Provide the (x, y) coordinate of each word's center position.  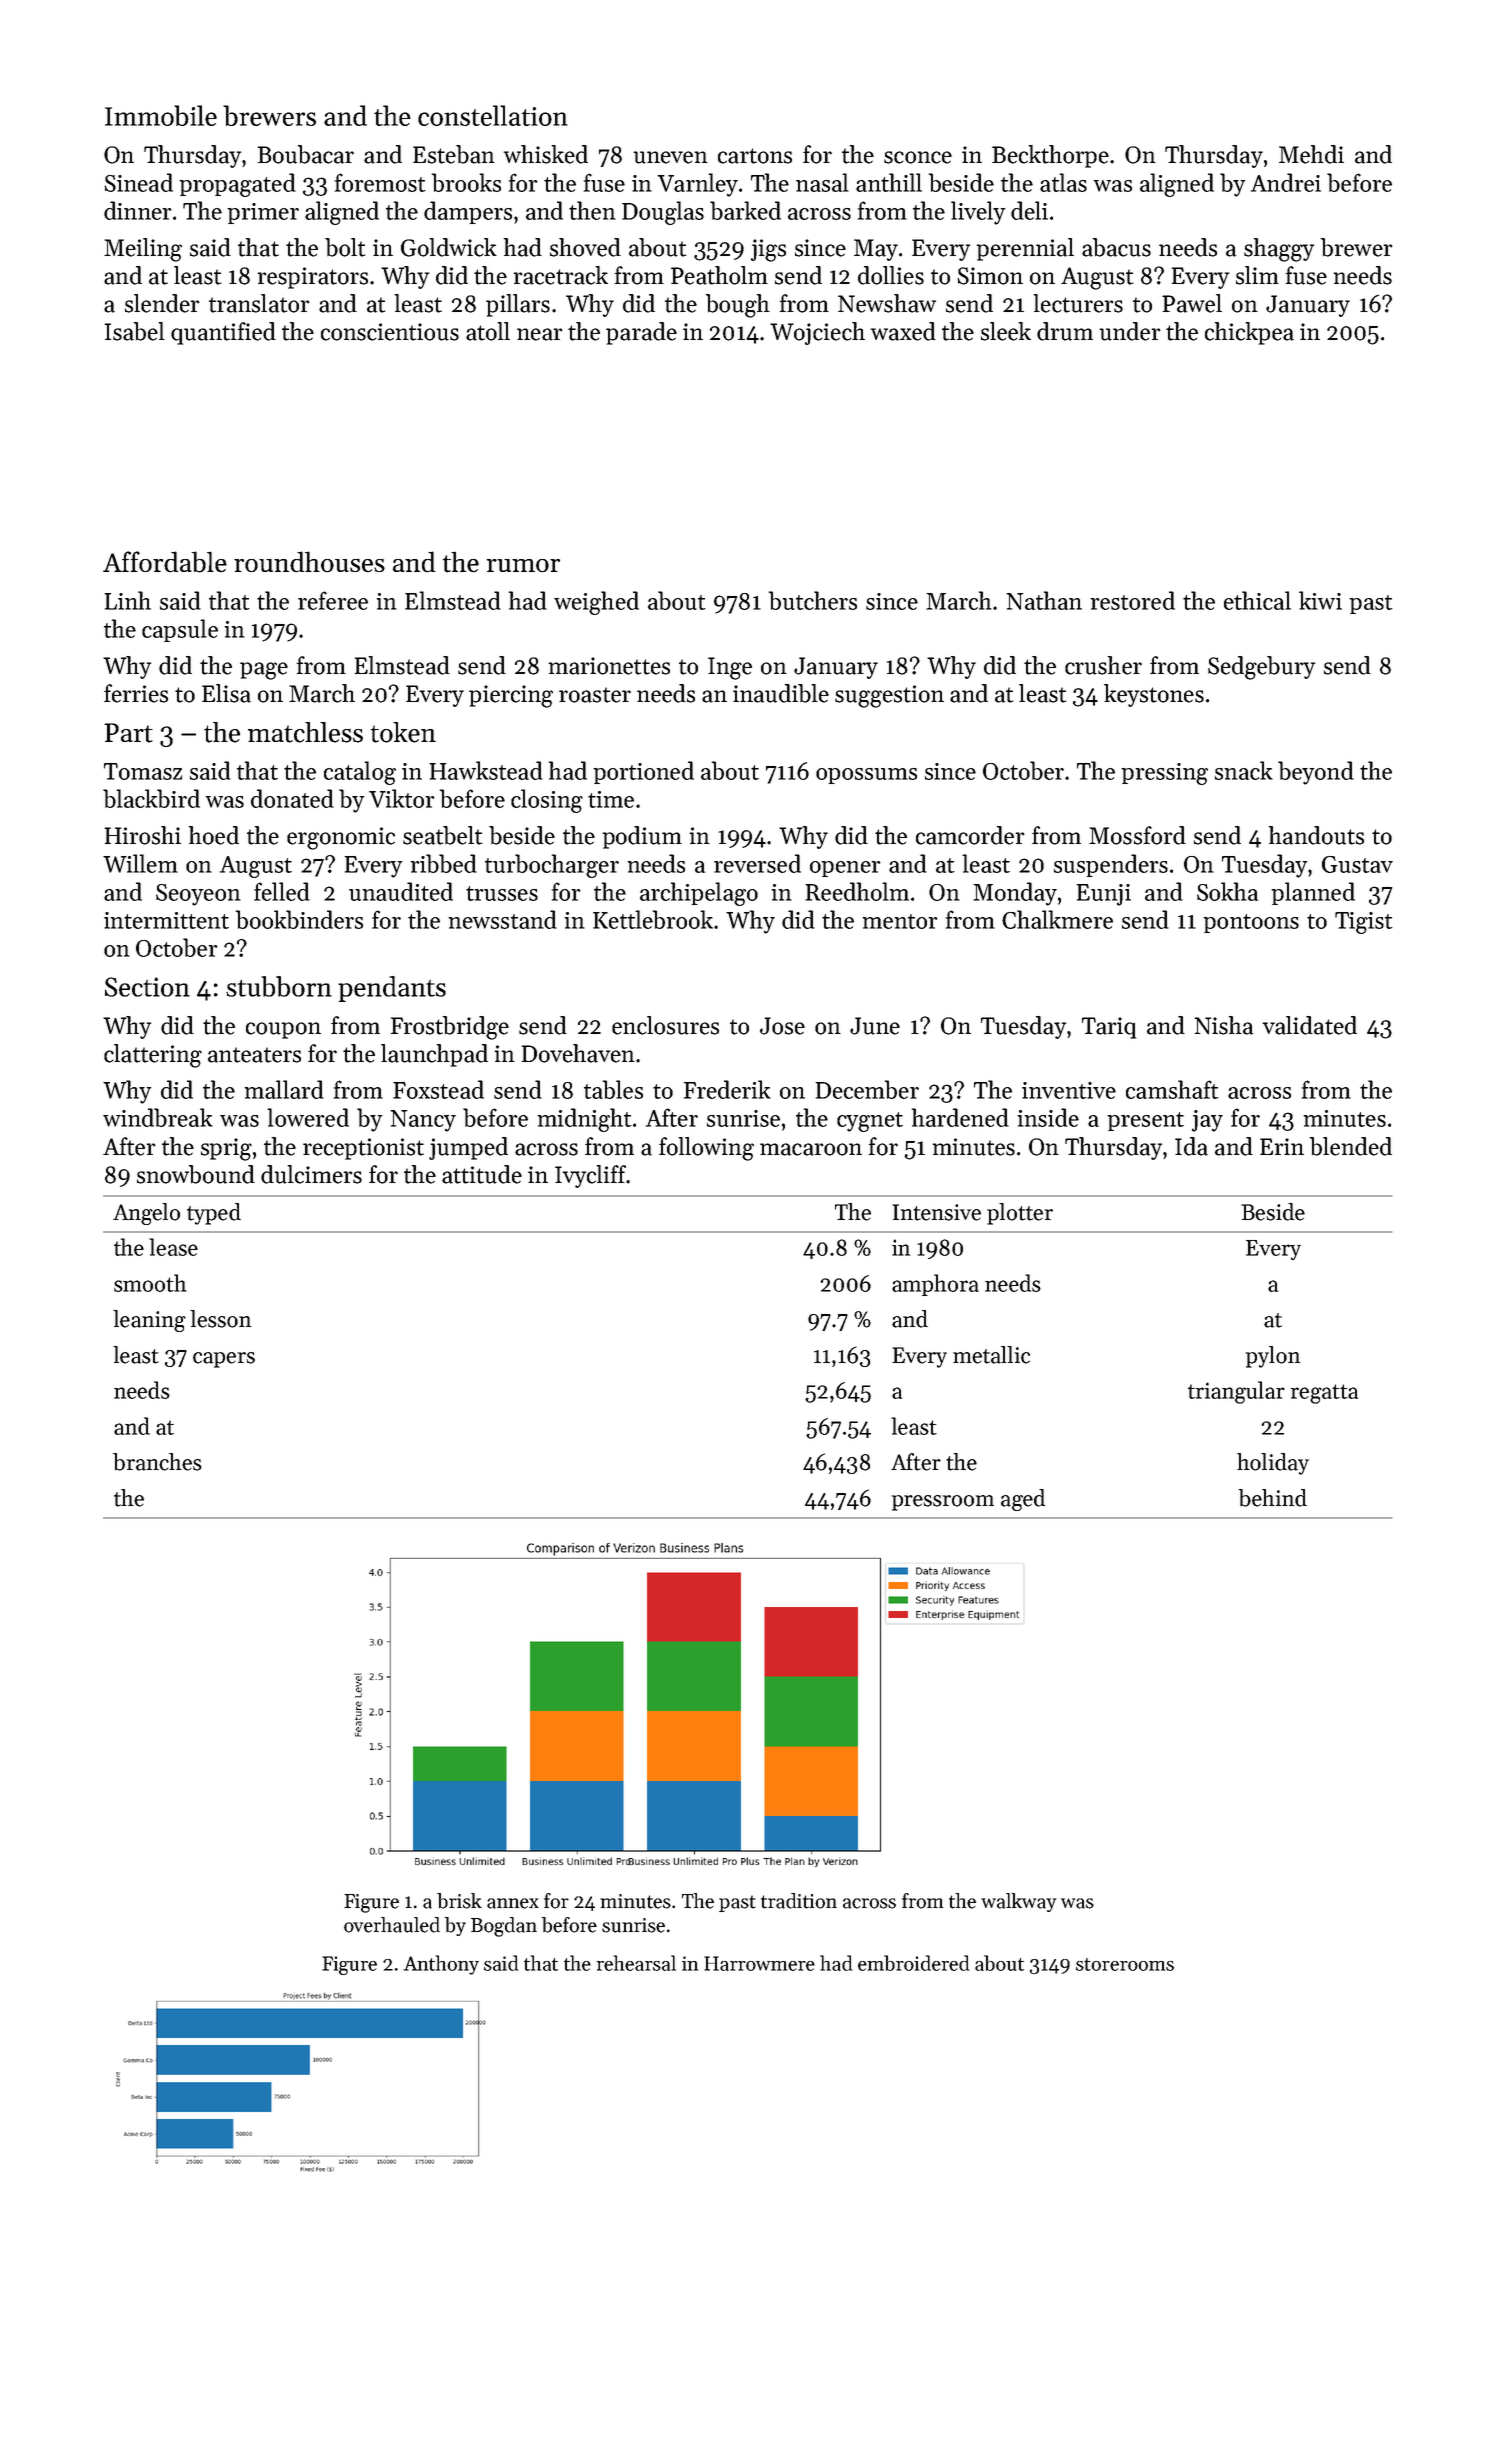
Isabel (134, 331)
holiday (1273, 1464)
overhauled (392, 1925)
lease (173, 1247)
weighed (596, 603)
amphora (935, 1285)
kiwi (1320, 600)
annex (513, 1903)
